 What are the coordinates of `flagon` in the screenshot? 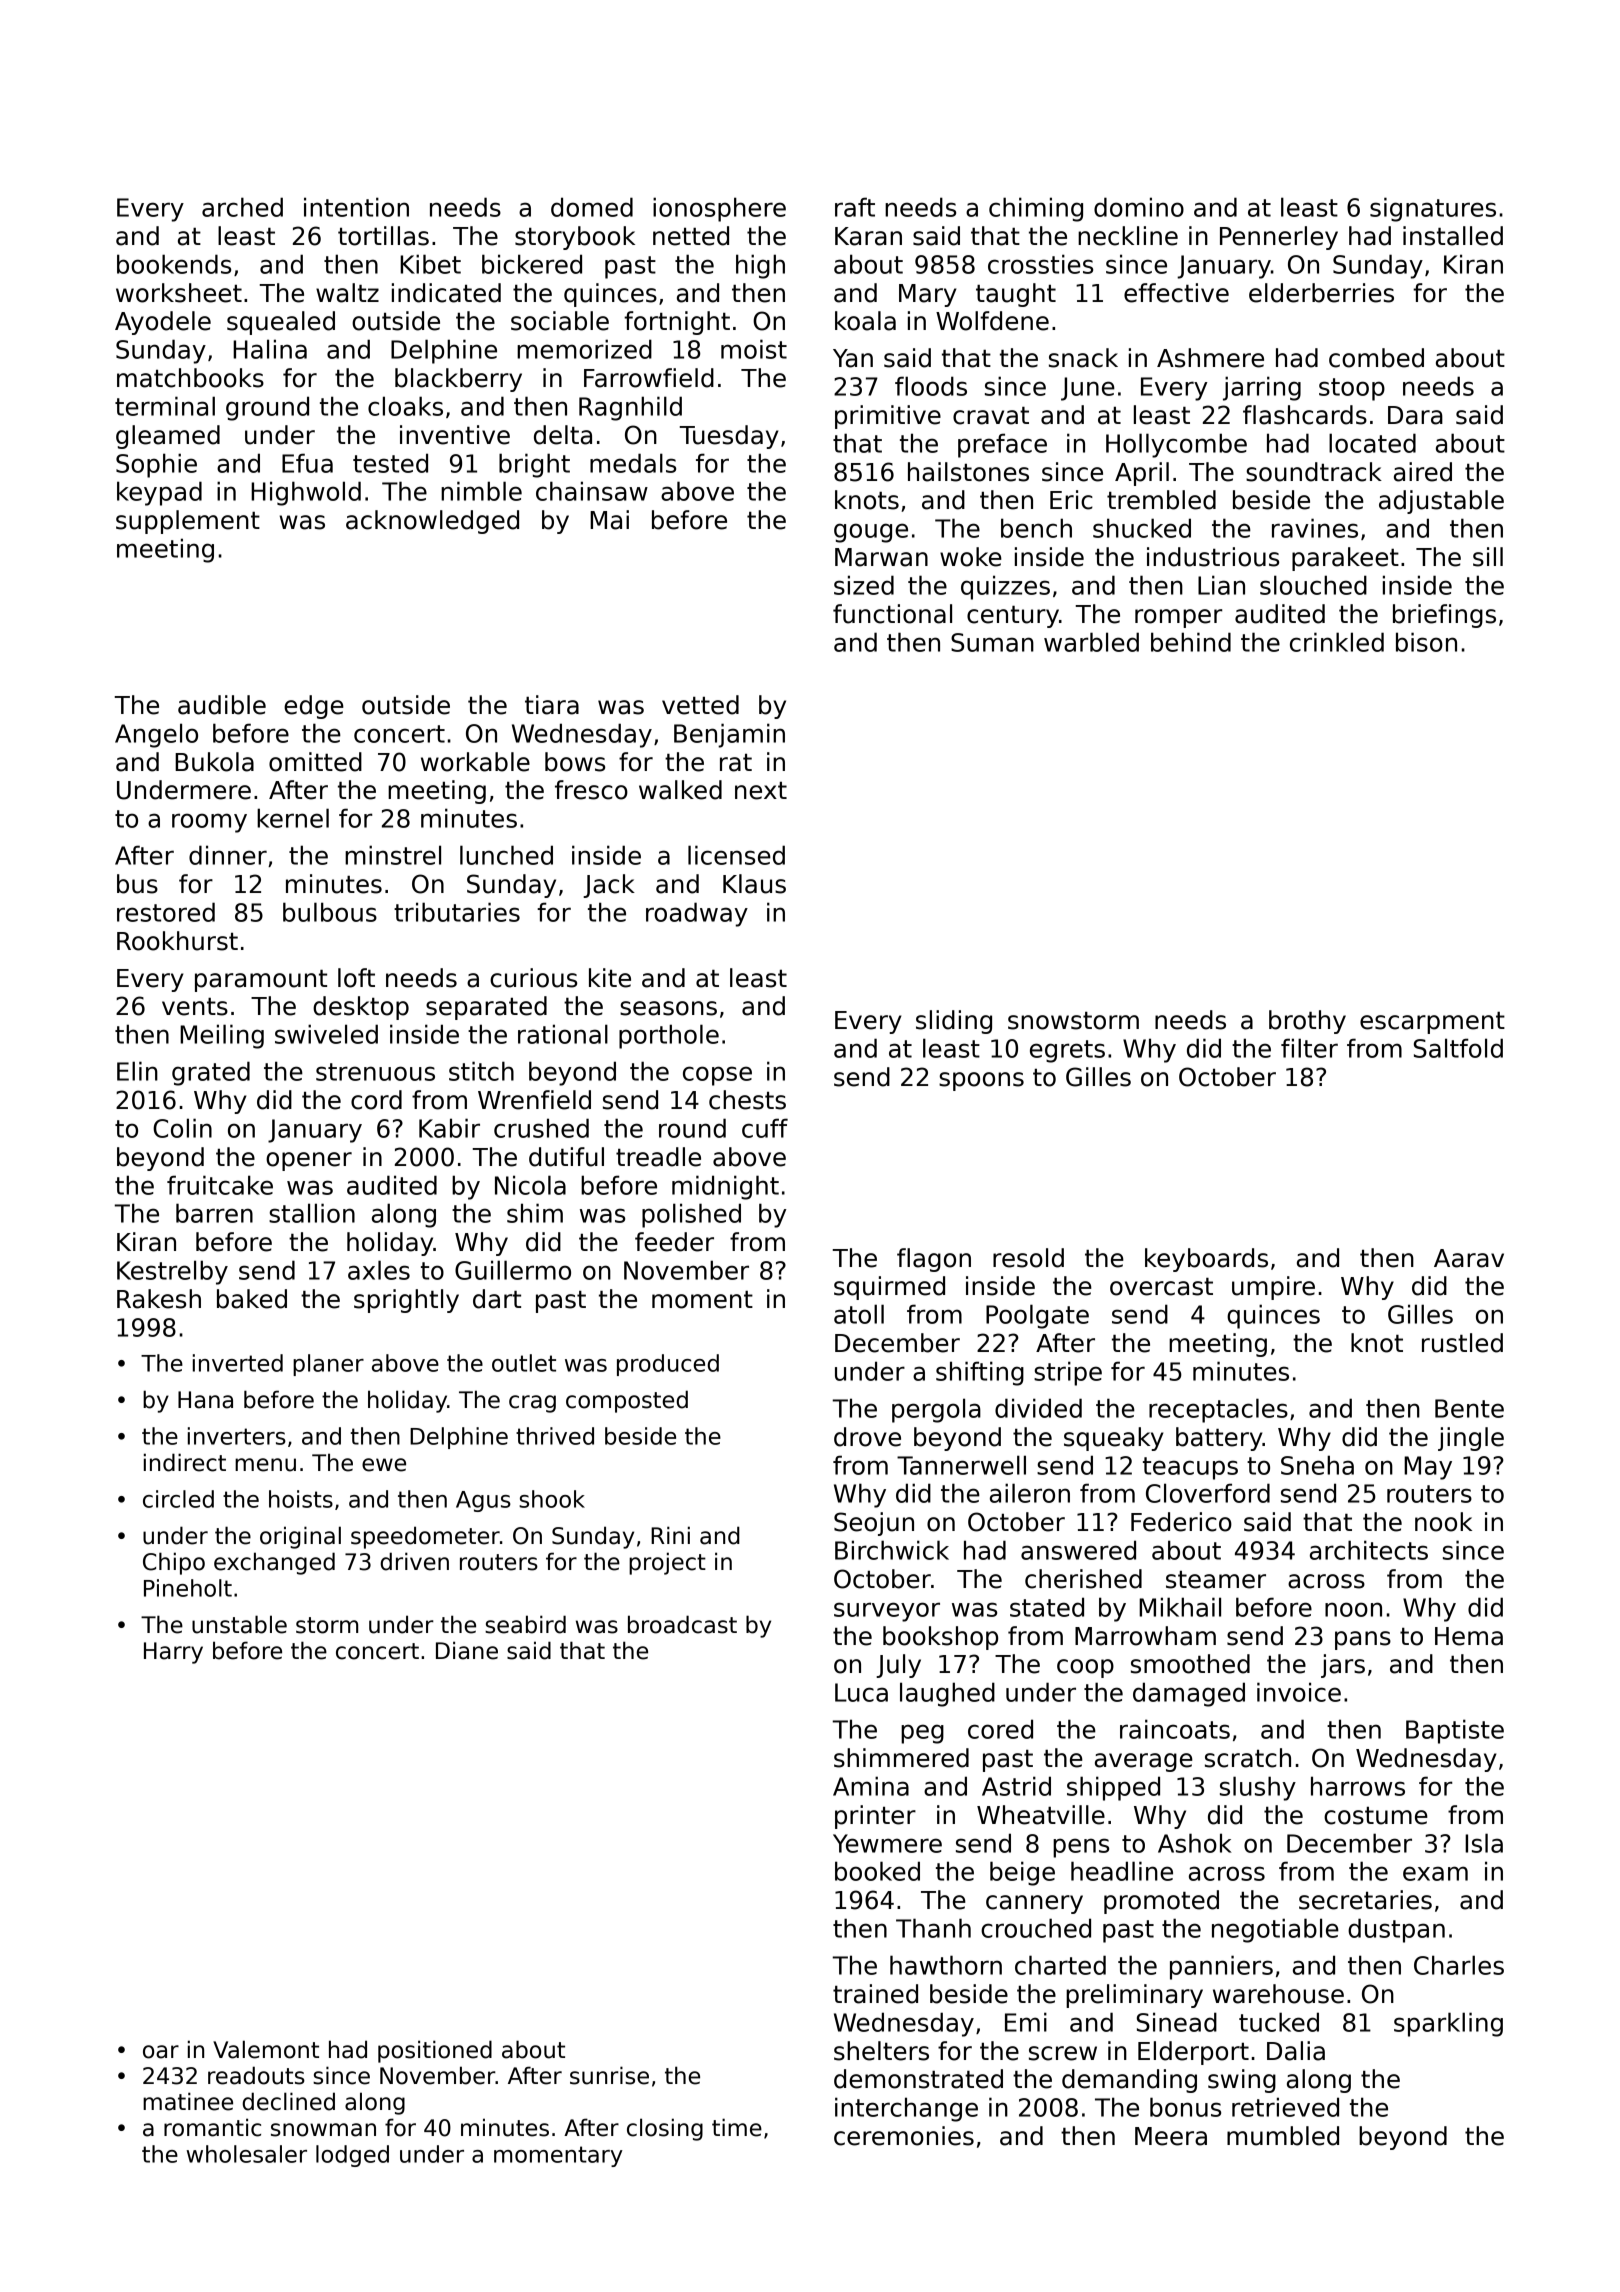 It's located at (934, 1260).
